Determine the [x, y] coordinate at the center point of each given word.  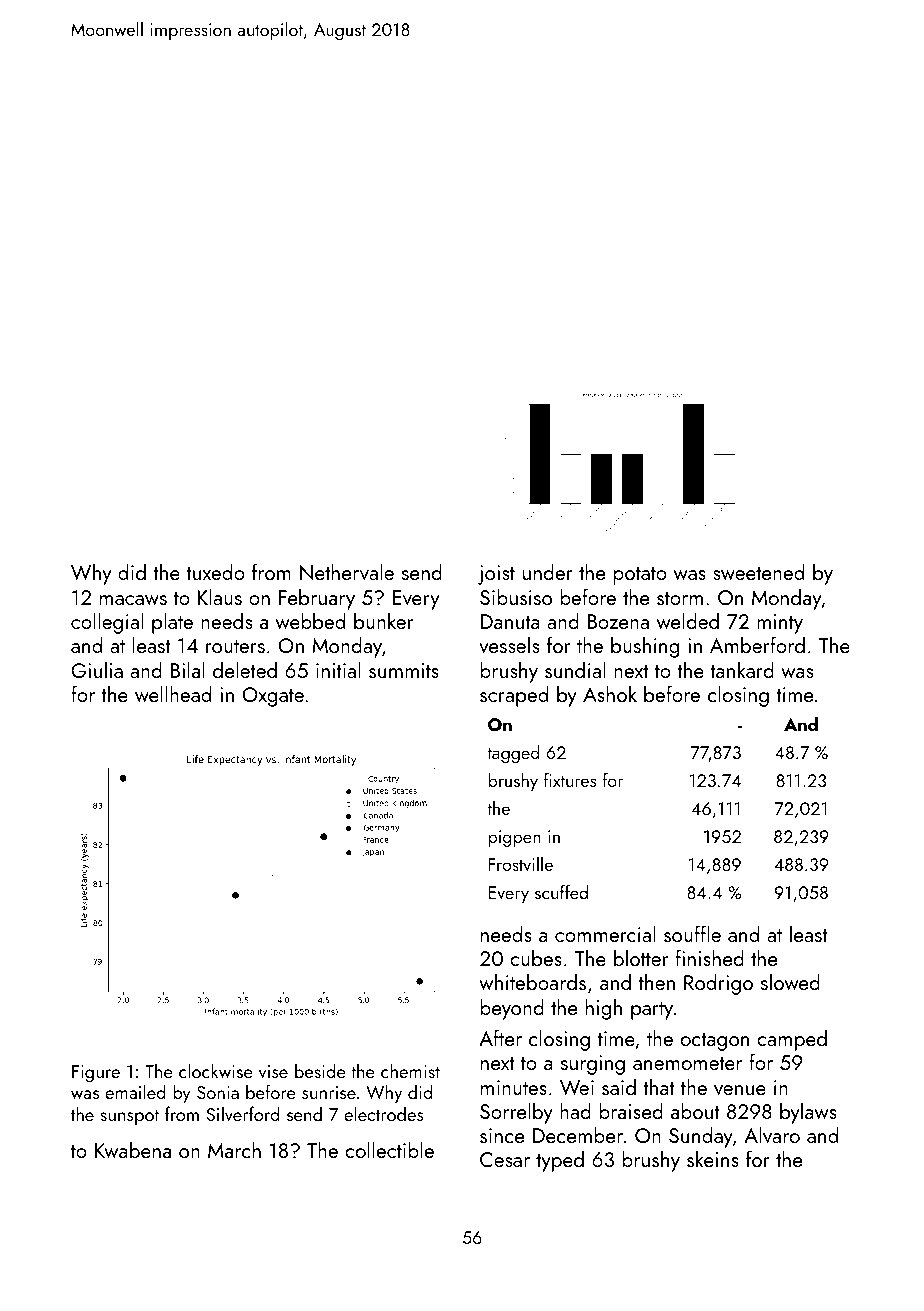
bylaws [808, 1113]
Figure [96, 1073]
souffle [692, 933]
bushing [645, 647]
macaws [133, 600]
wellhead [173, 693]
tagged [513, 754]
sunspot [129, 1117]
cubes [536, 957]
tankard [742, 669]
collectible [389, 1149]
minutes [514, 1087]
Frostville [521, 864]
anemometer [687, 1063]
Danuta [510, 621]
